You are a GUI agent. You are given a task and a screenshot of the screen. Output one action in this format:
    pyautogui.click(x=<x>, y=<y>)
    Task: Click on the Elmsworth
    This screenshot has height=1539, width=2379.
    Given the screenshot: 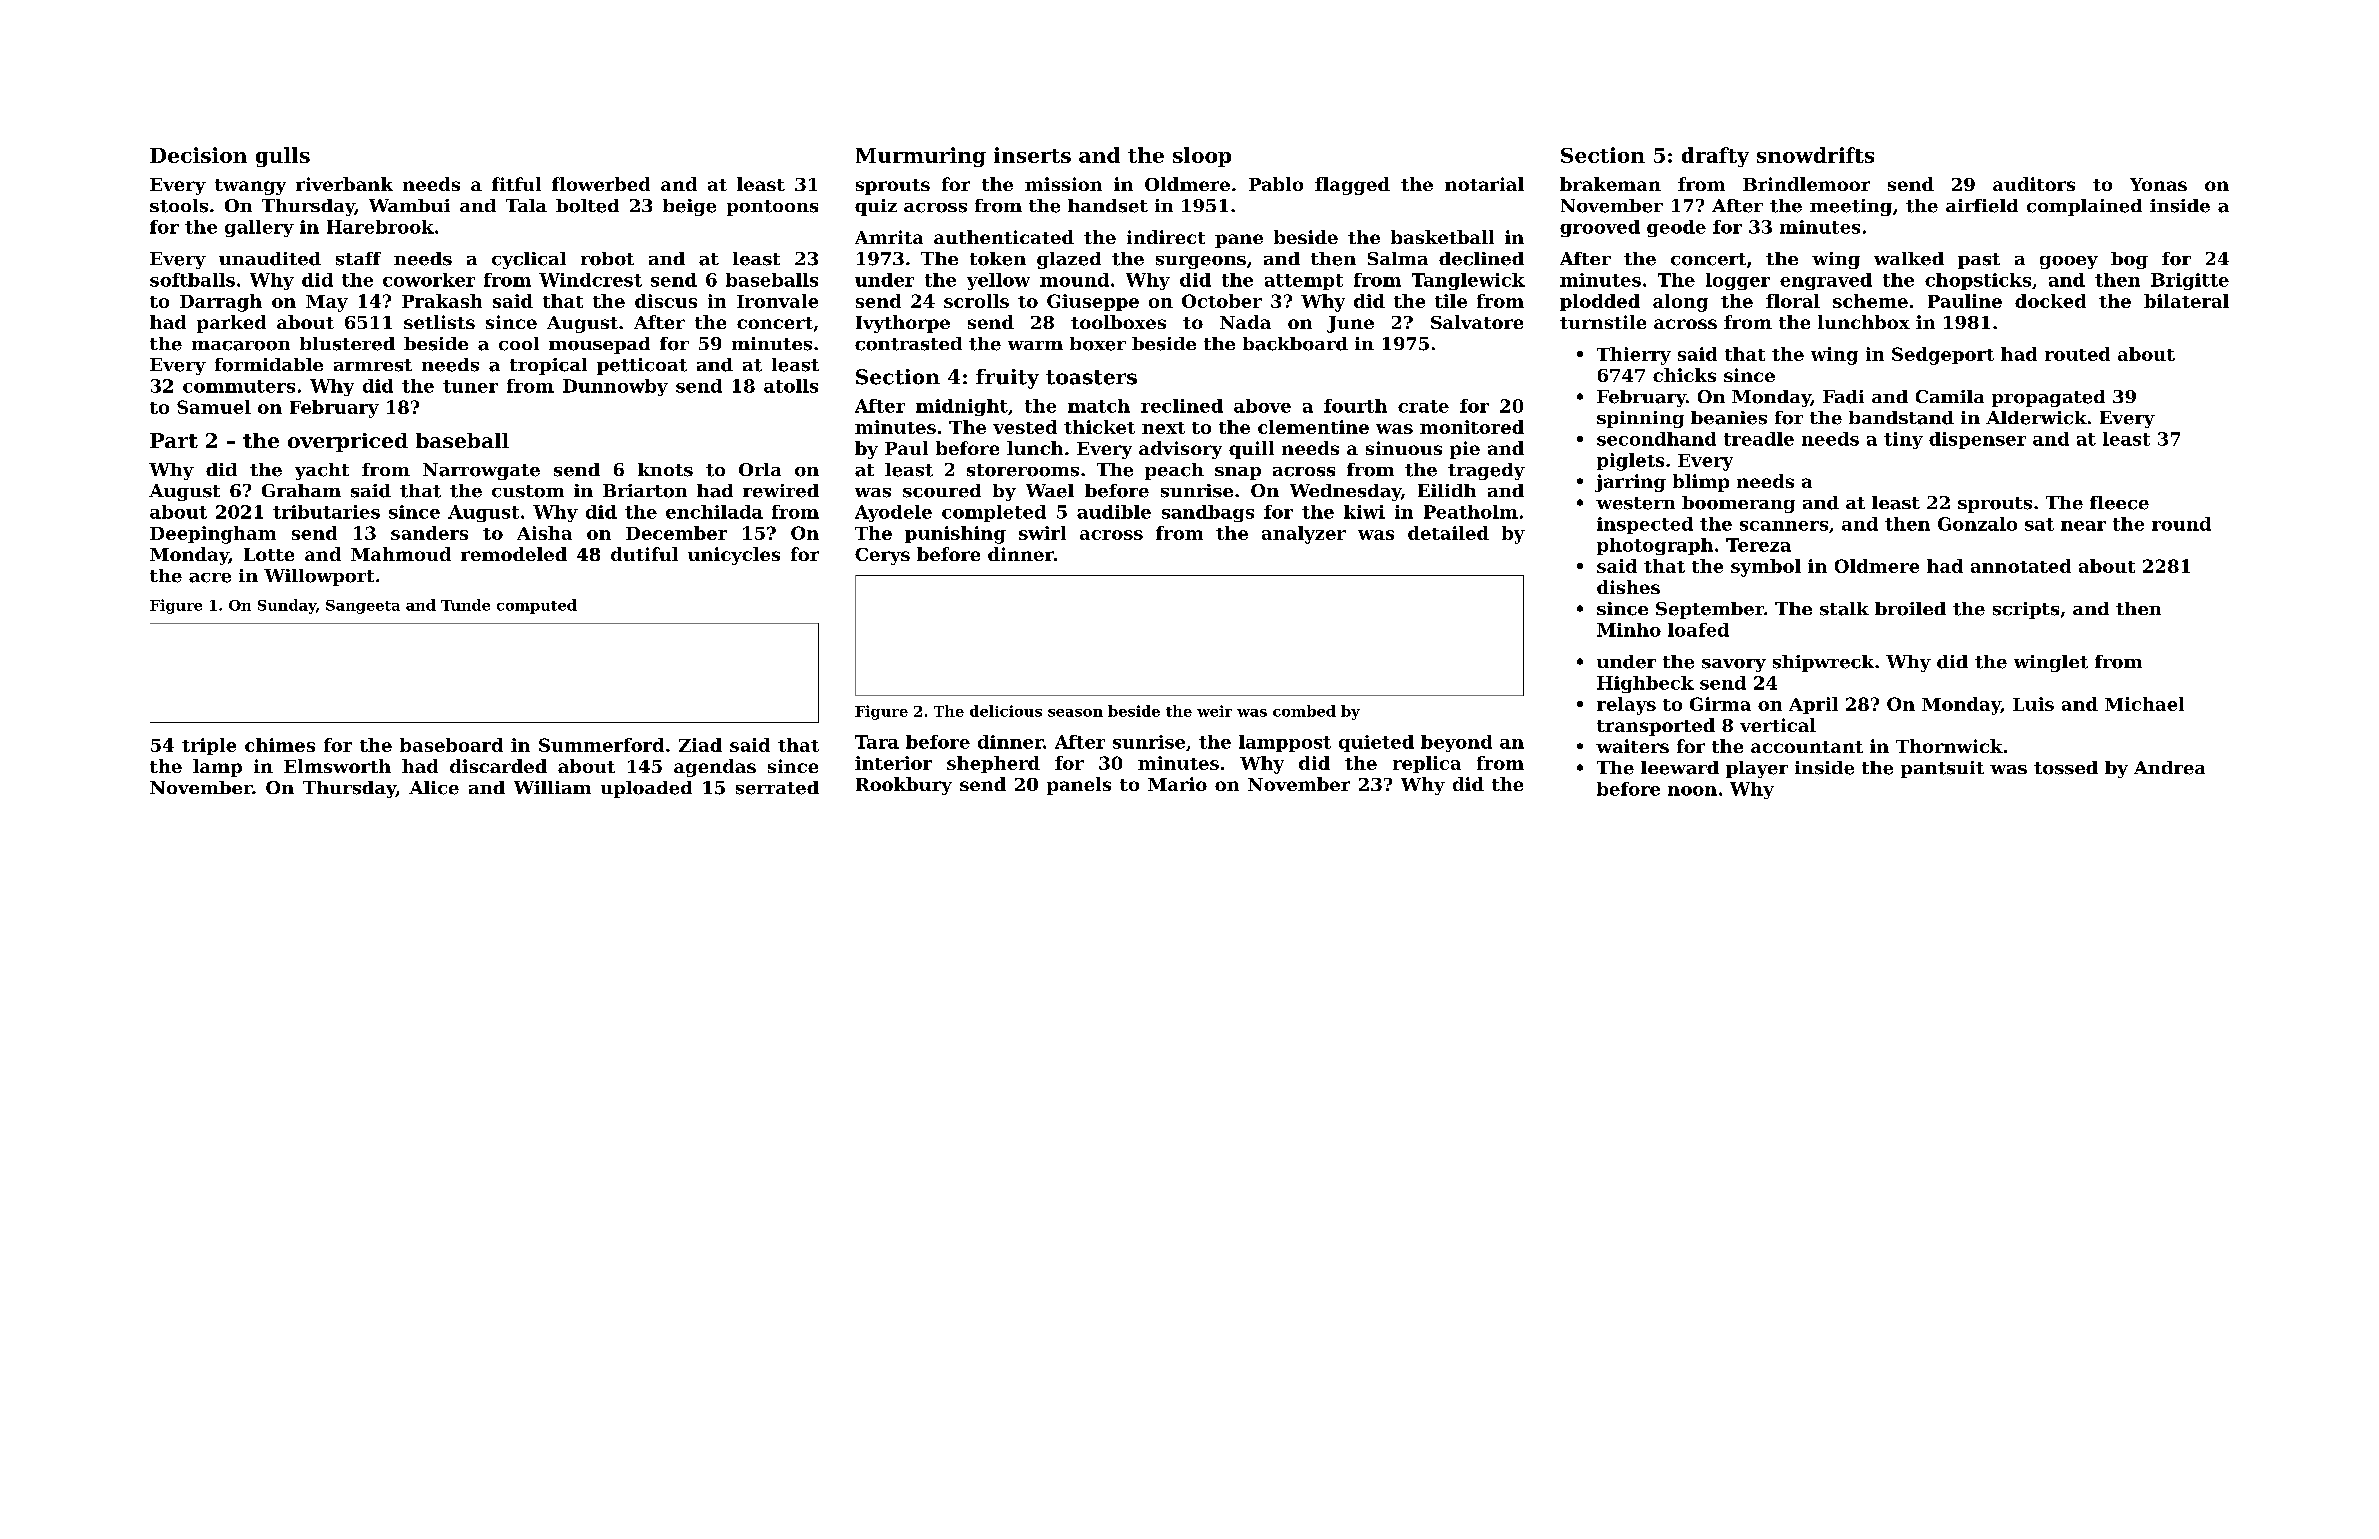 What is the action you would take?
    pyautogui.click(x=337, y=766)
